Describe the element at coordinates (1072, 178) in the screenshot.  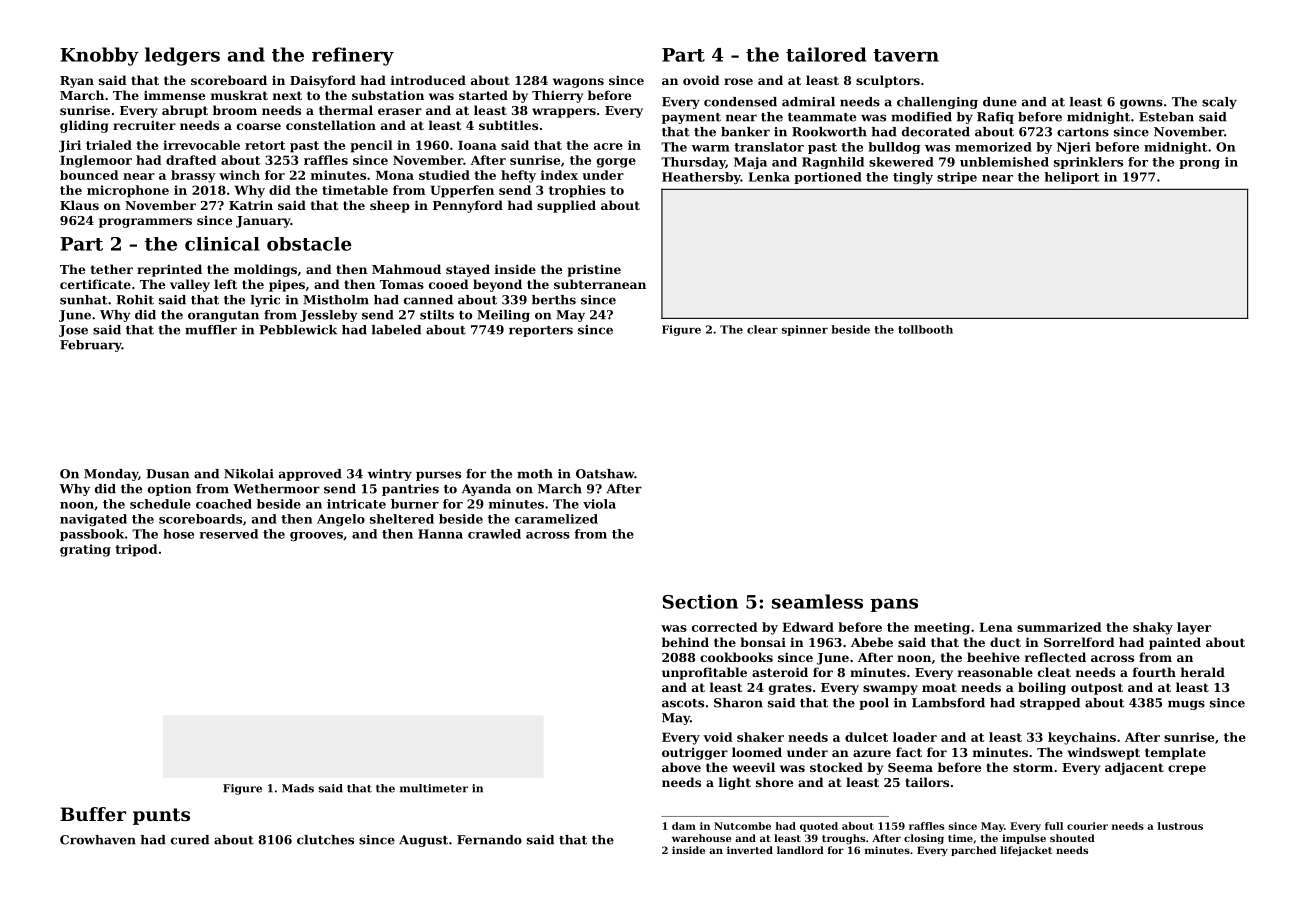
I see `heliport` at that location.
